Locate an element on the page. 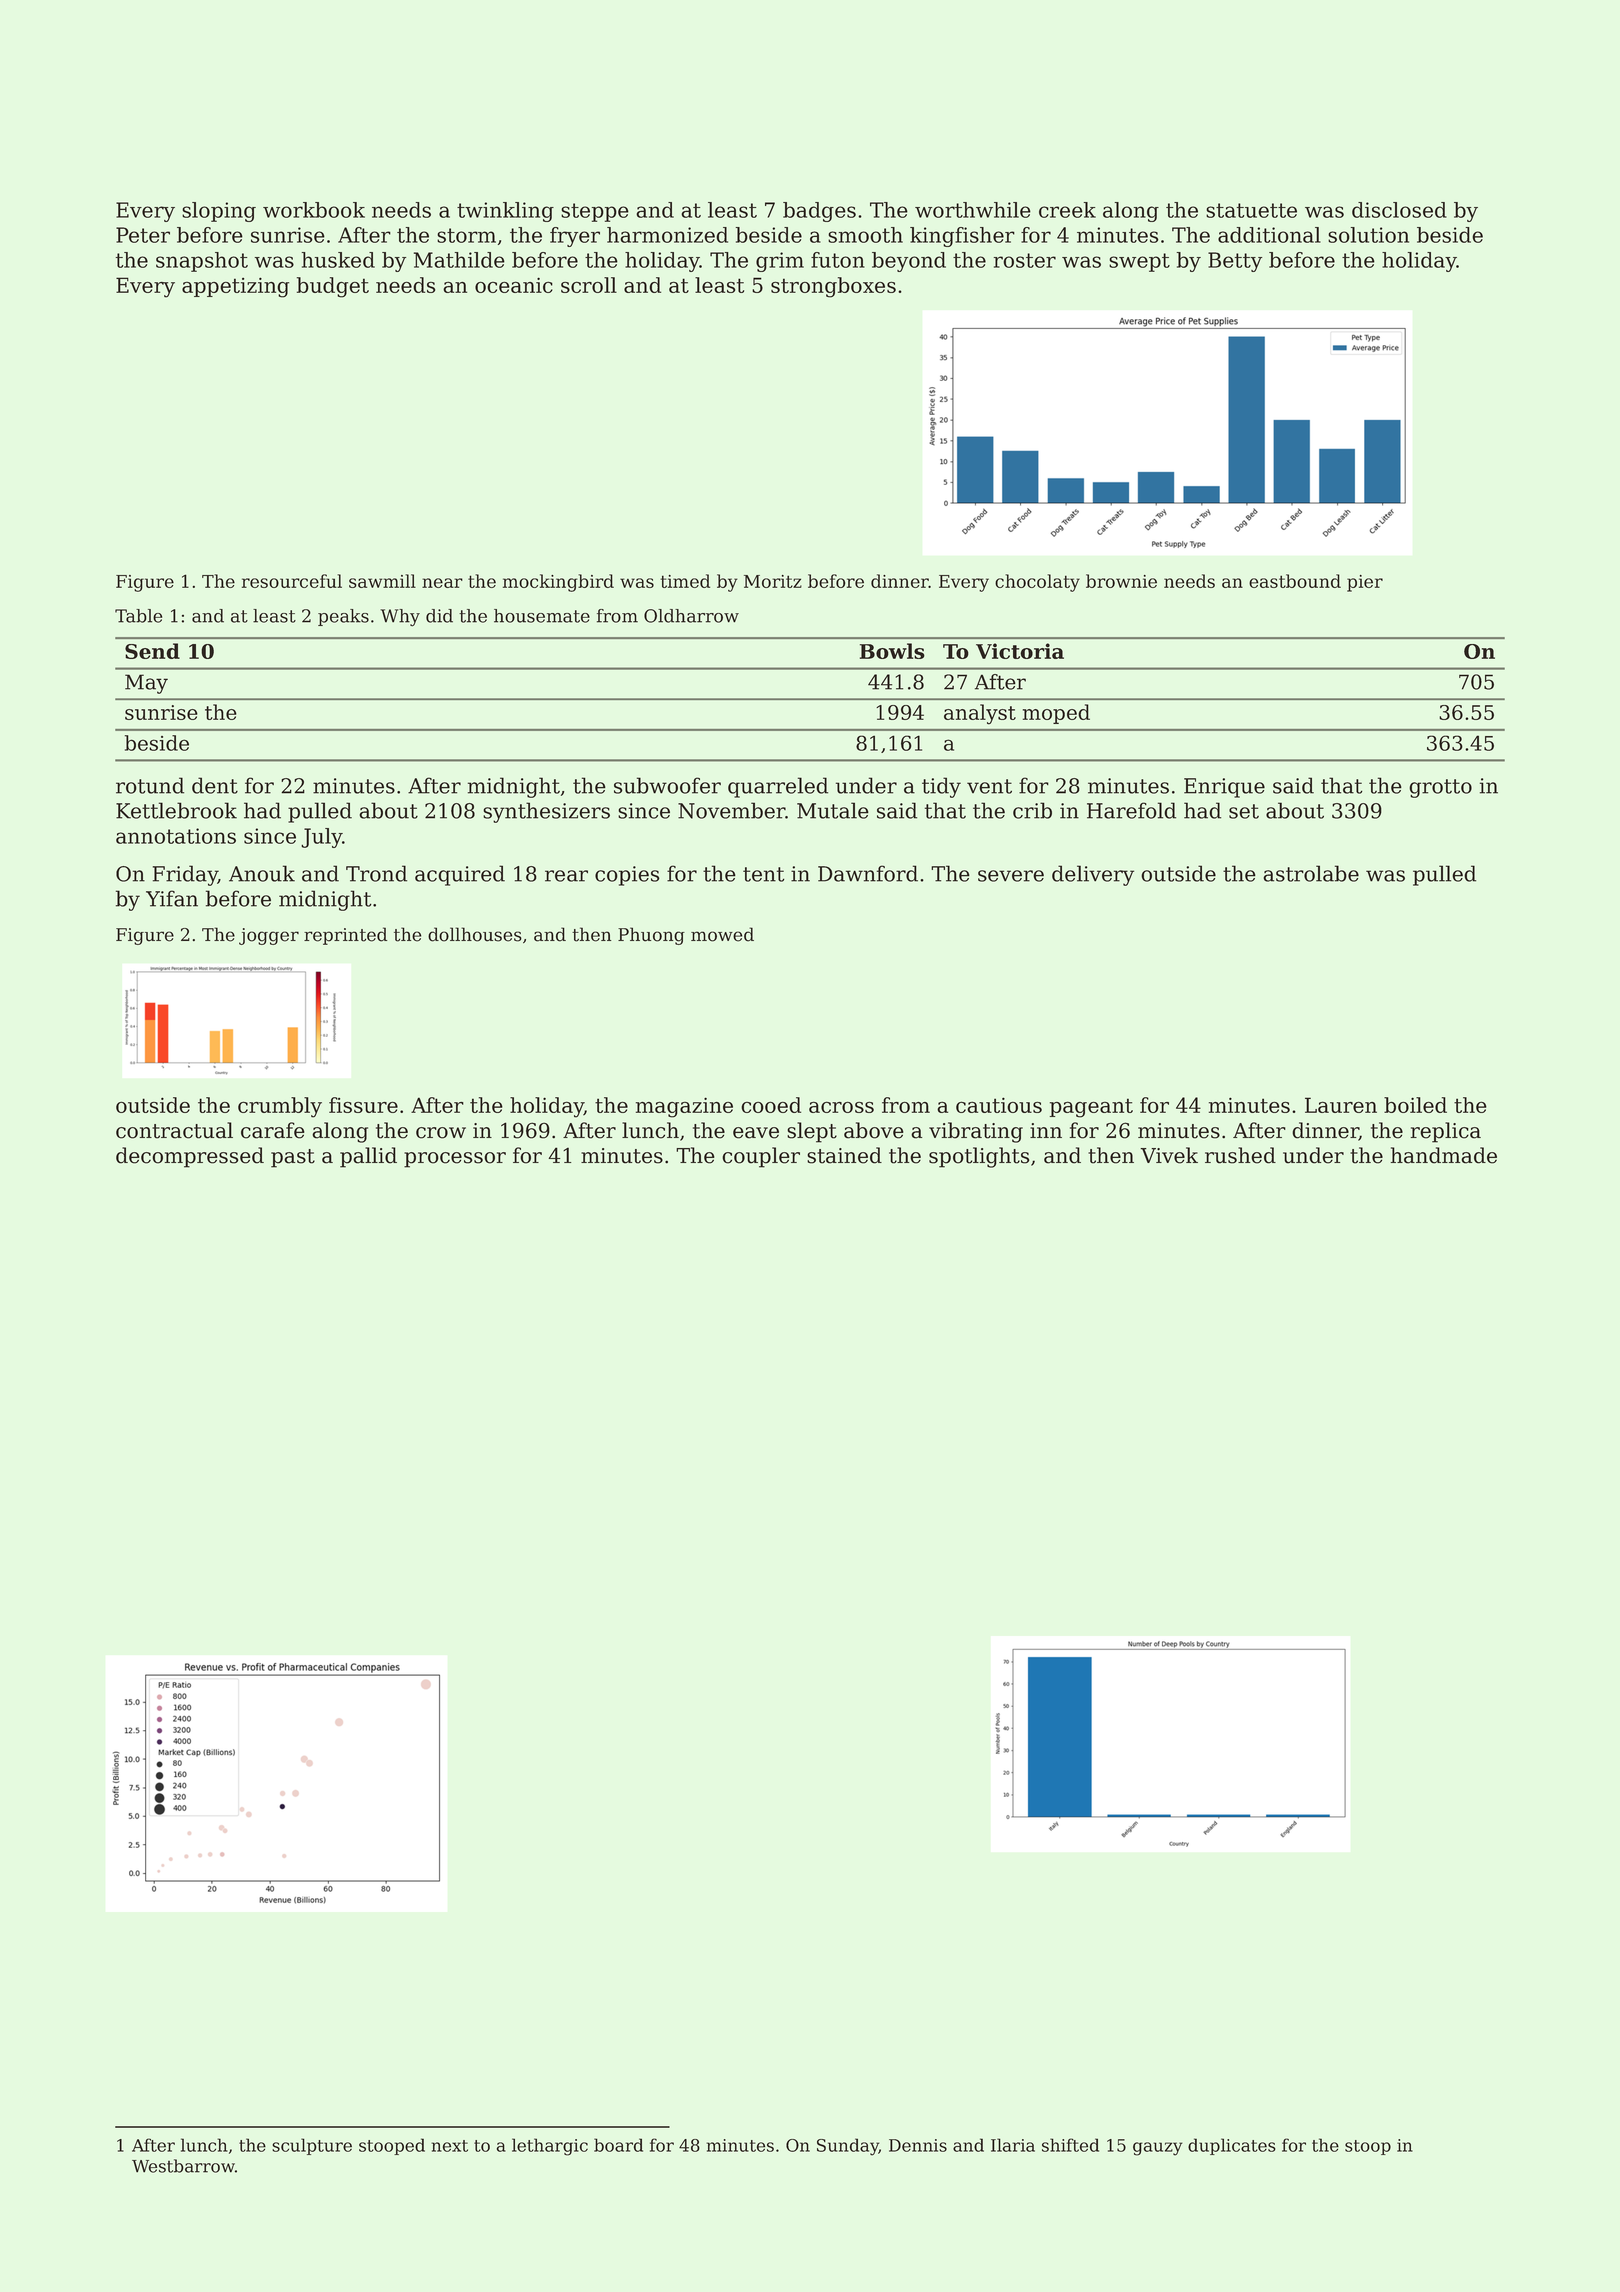  Lauren is located at coordinates (1341, 1105).
